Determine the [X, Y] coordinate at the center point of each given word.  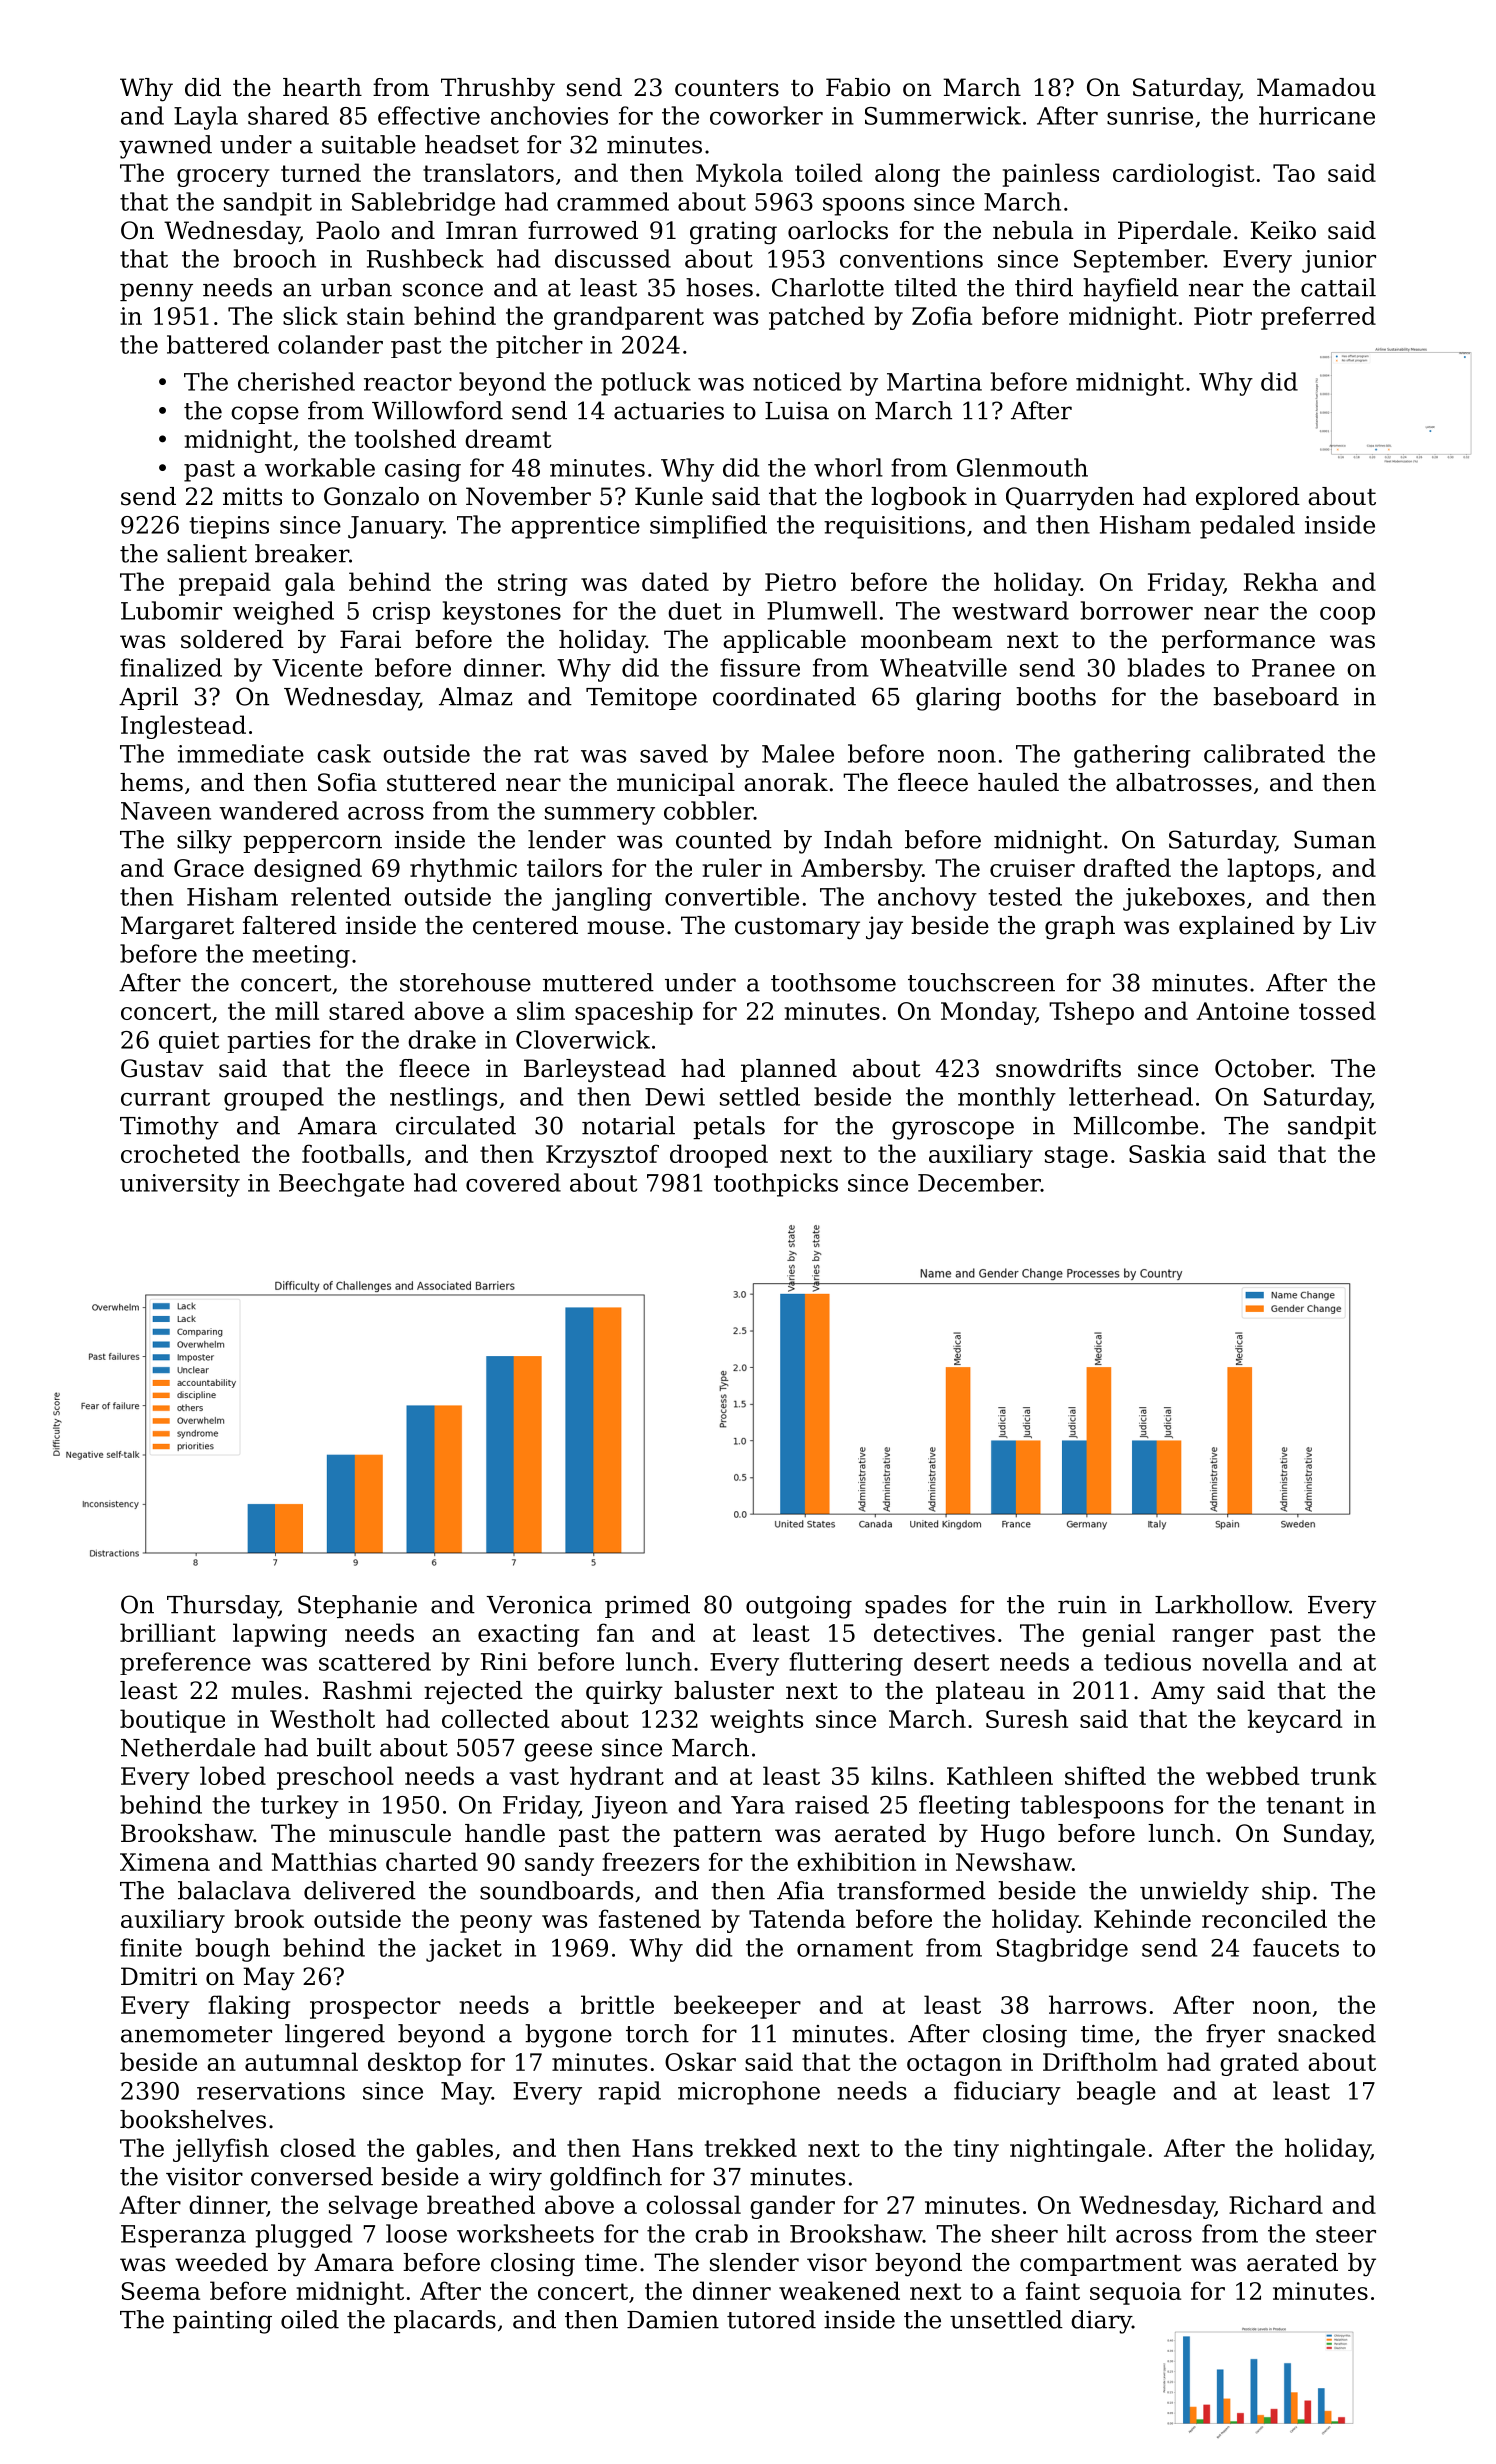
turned [321, 172]
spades [905, 1606]
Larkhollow [1222, 1604]
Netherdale [188, 1747]
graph [1080, 928]
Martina [934, 382]
